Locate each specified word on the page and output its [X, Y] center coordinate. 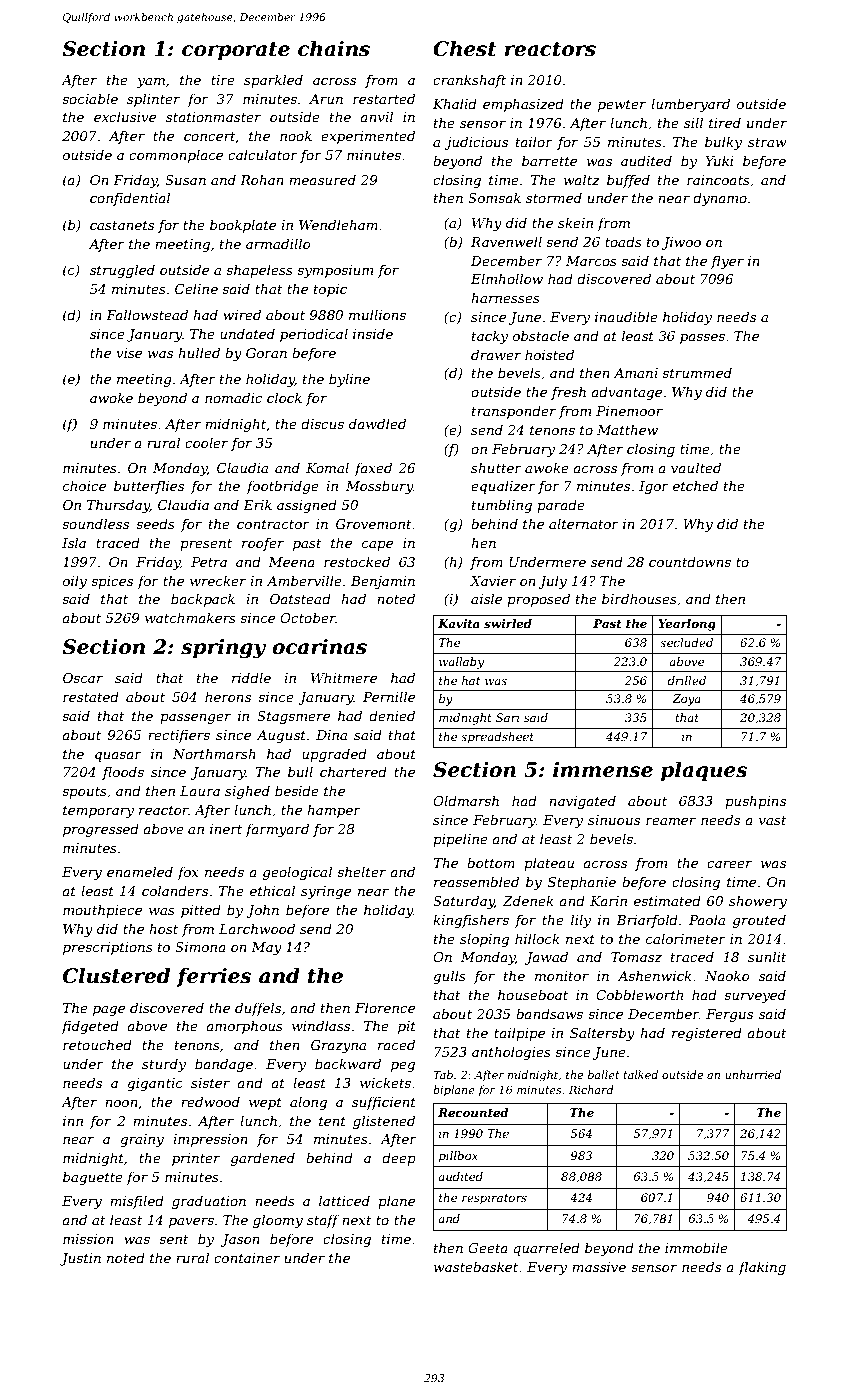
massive [599, 1267]
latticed [344, 1200]
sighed [247, 792]
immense [603, 770]
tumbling [502, 506]
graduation [209, 1202]
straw [767, 142]
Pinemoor [629, 411]
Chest [464, 48]
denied [392, 715]
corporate [236, 51]
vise [129, 353]
